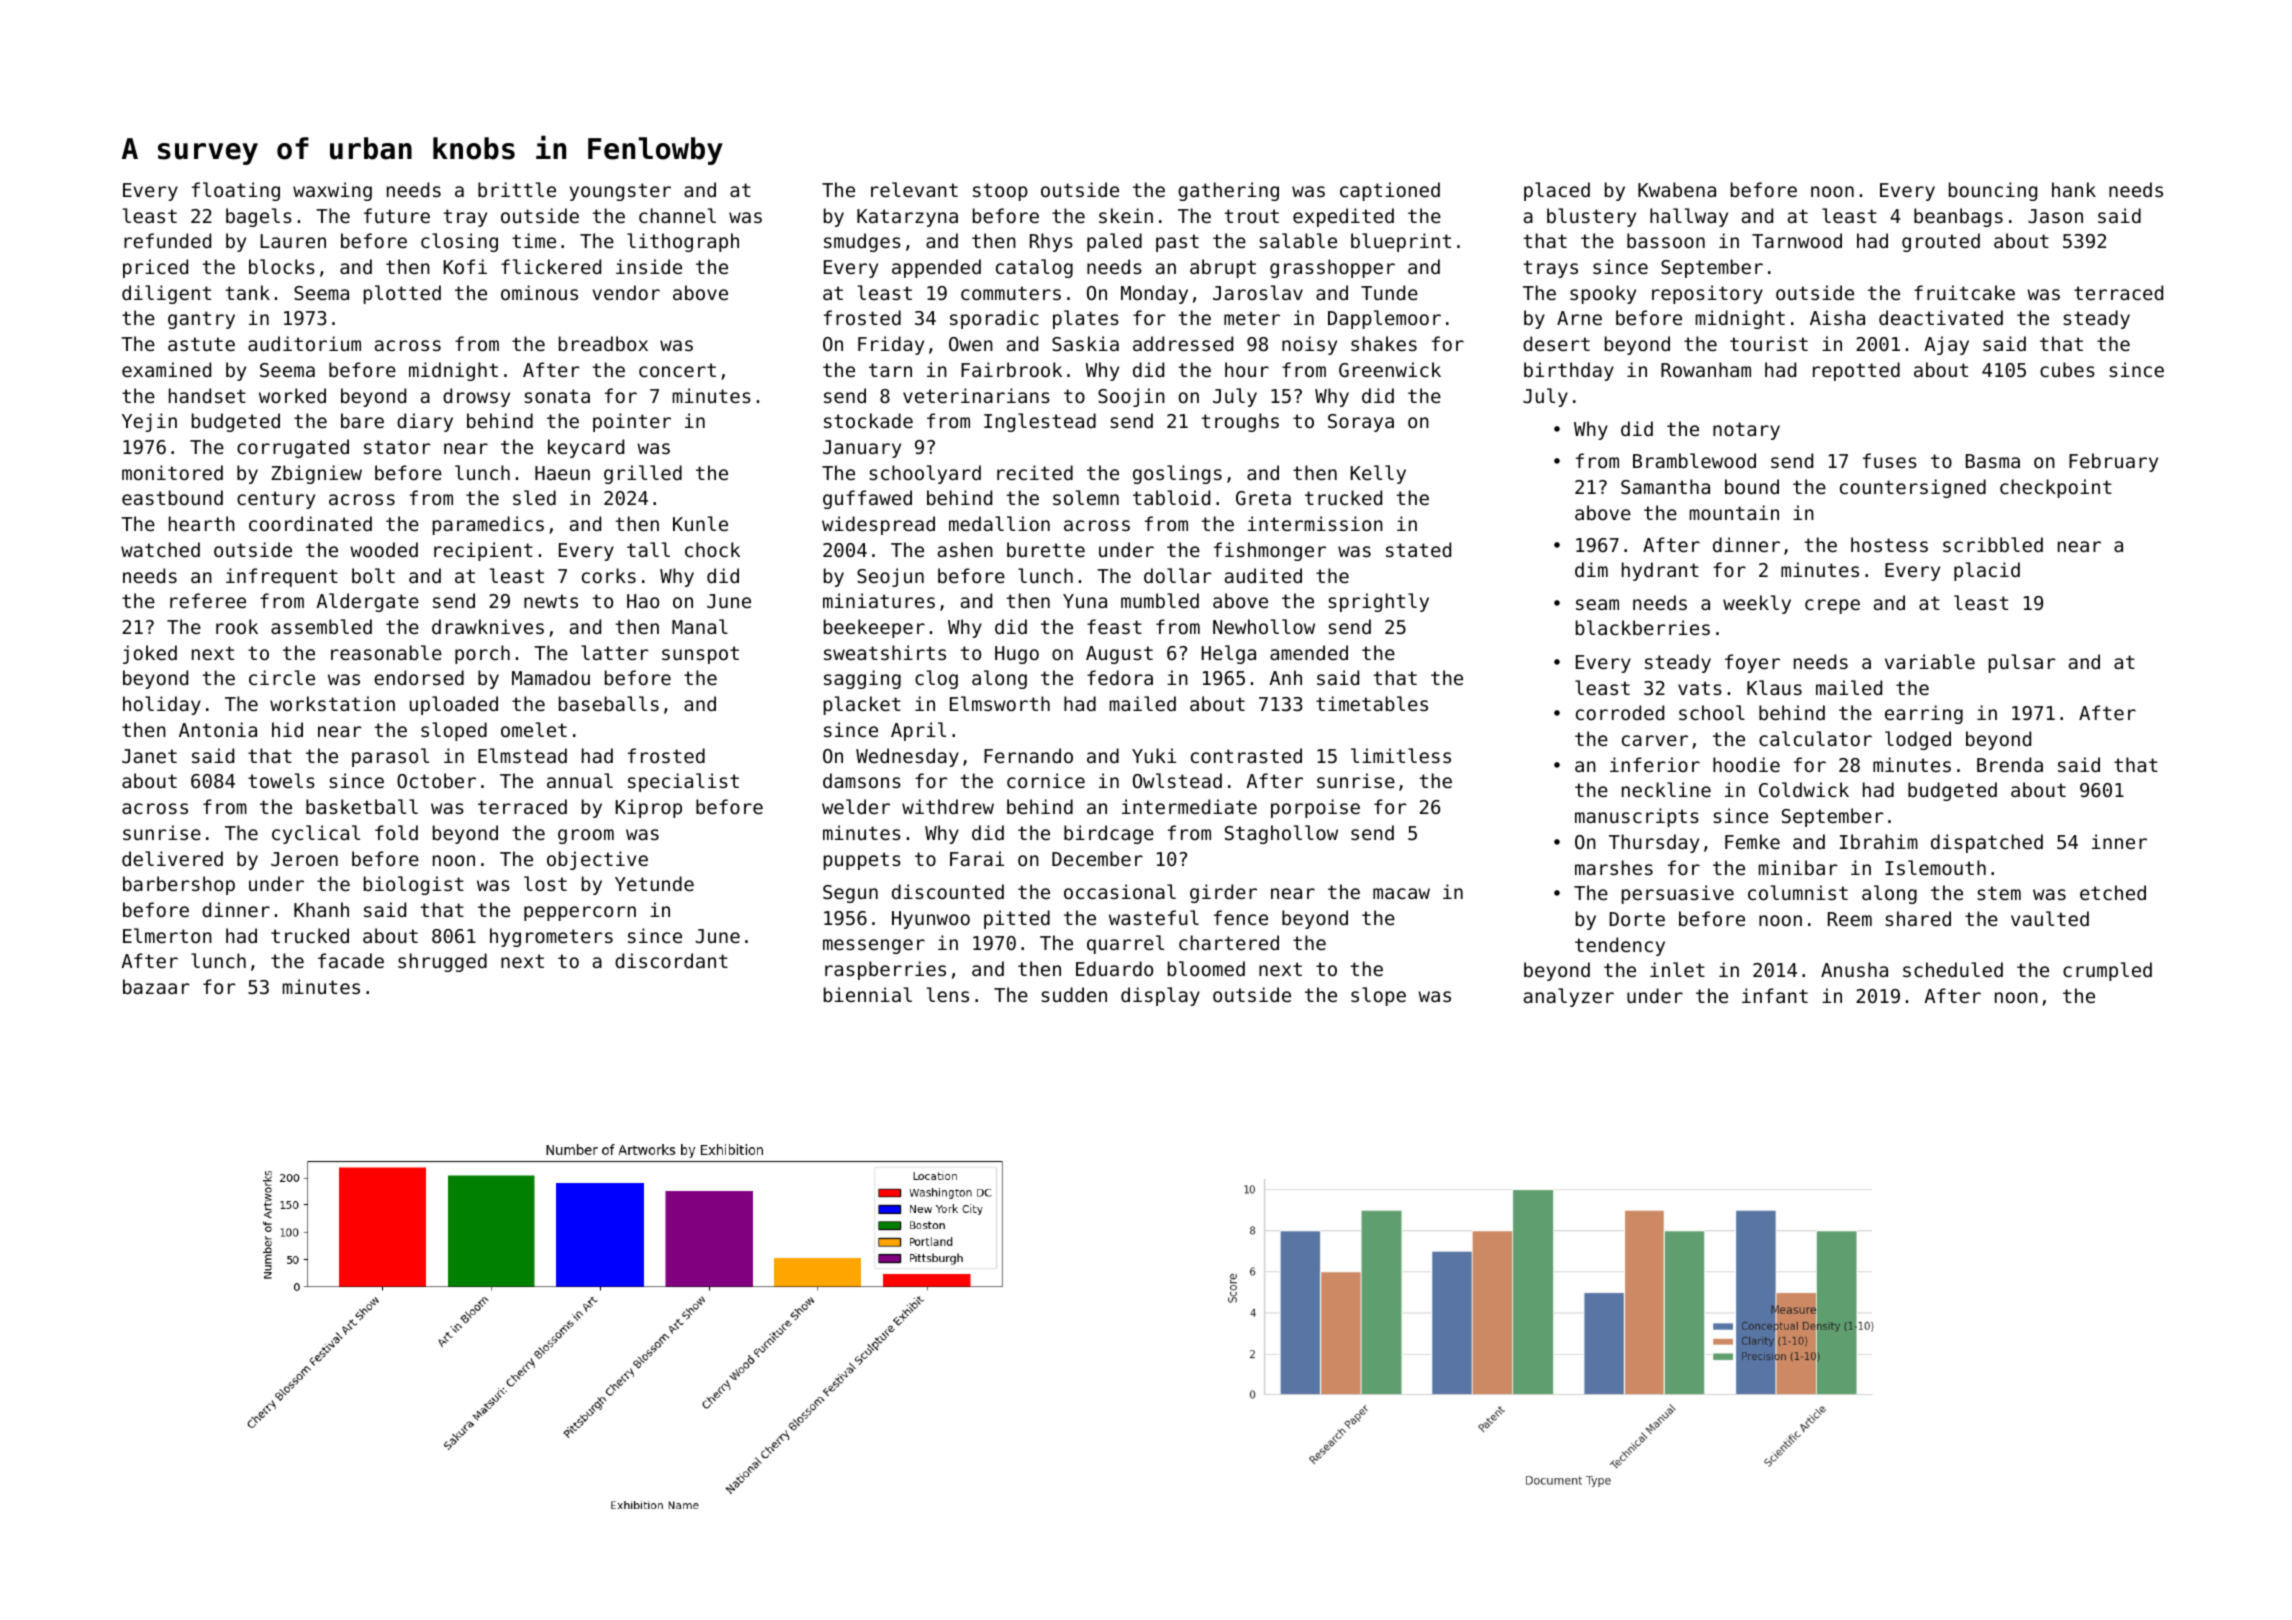 This screenshot has width=2292, height=1620. Describe the element at coordinates (236, 191) in the screenshot. I see `floating` at that location.
